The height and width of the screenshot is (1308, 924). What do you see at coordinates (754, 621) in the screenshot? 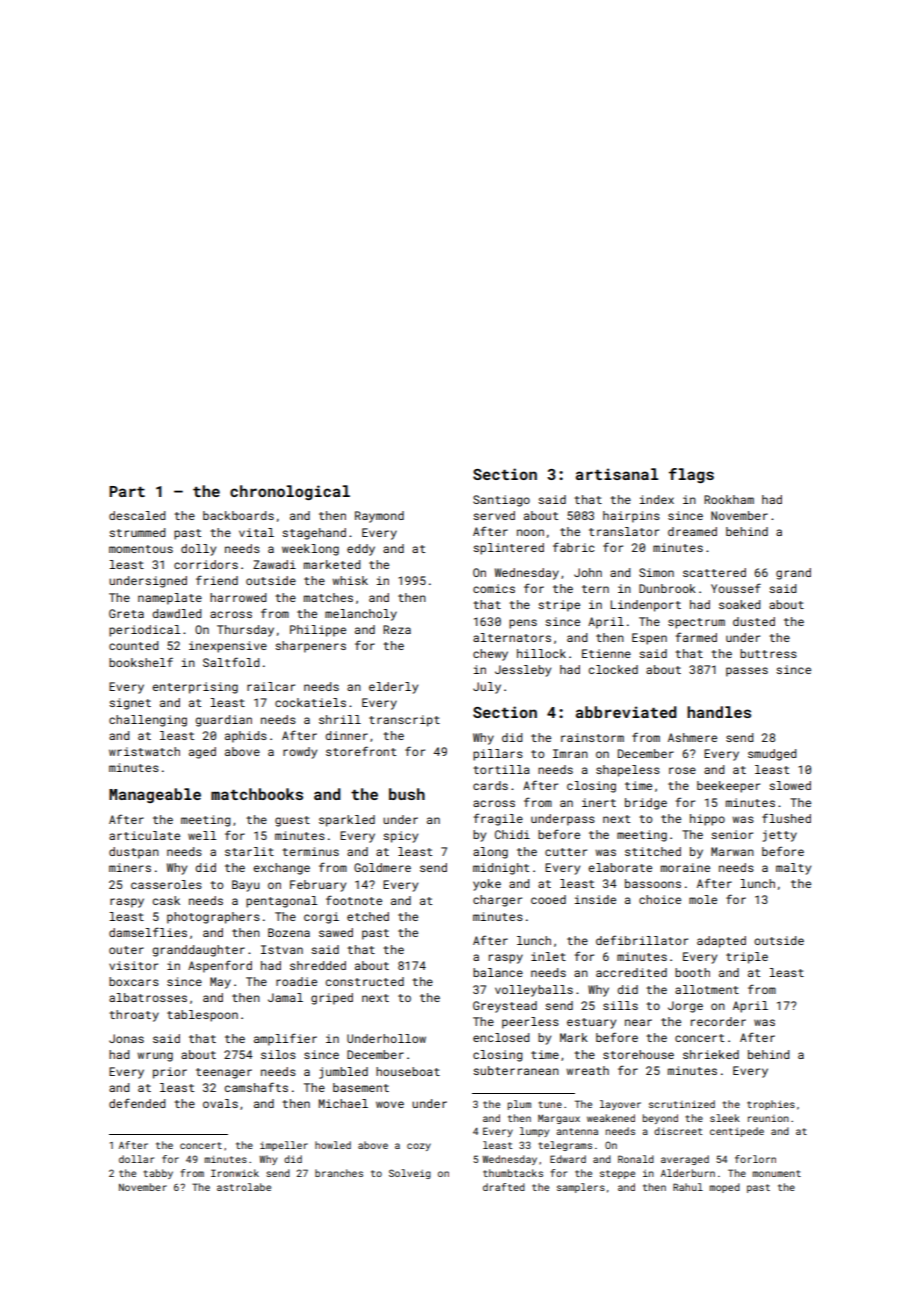
I see `dusted` at bounding box center [754, 621].
